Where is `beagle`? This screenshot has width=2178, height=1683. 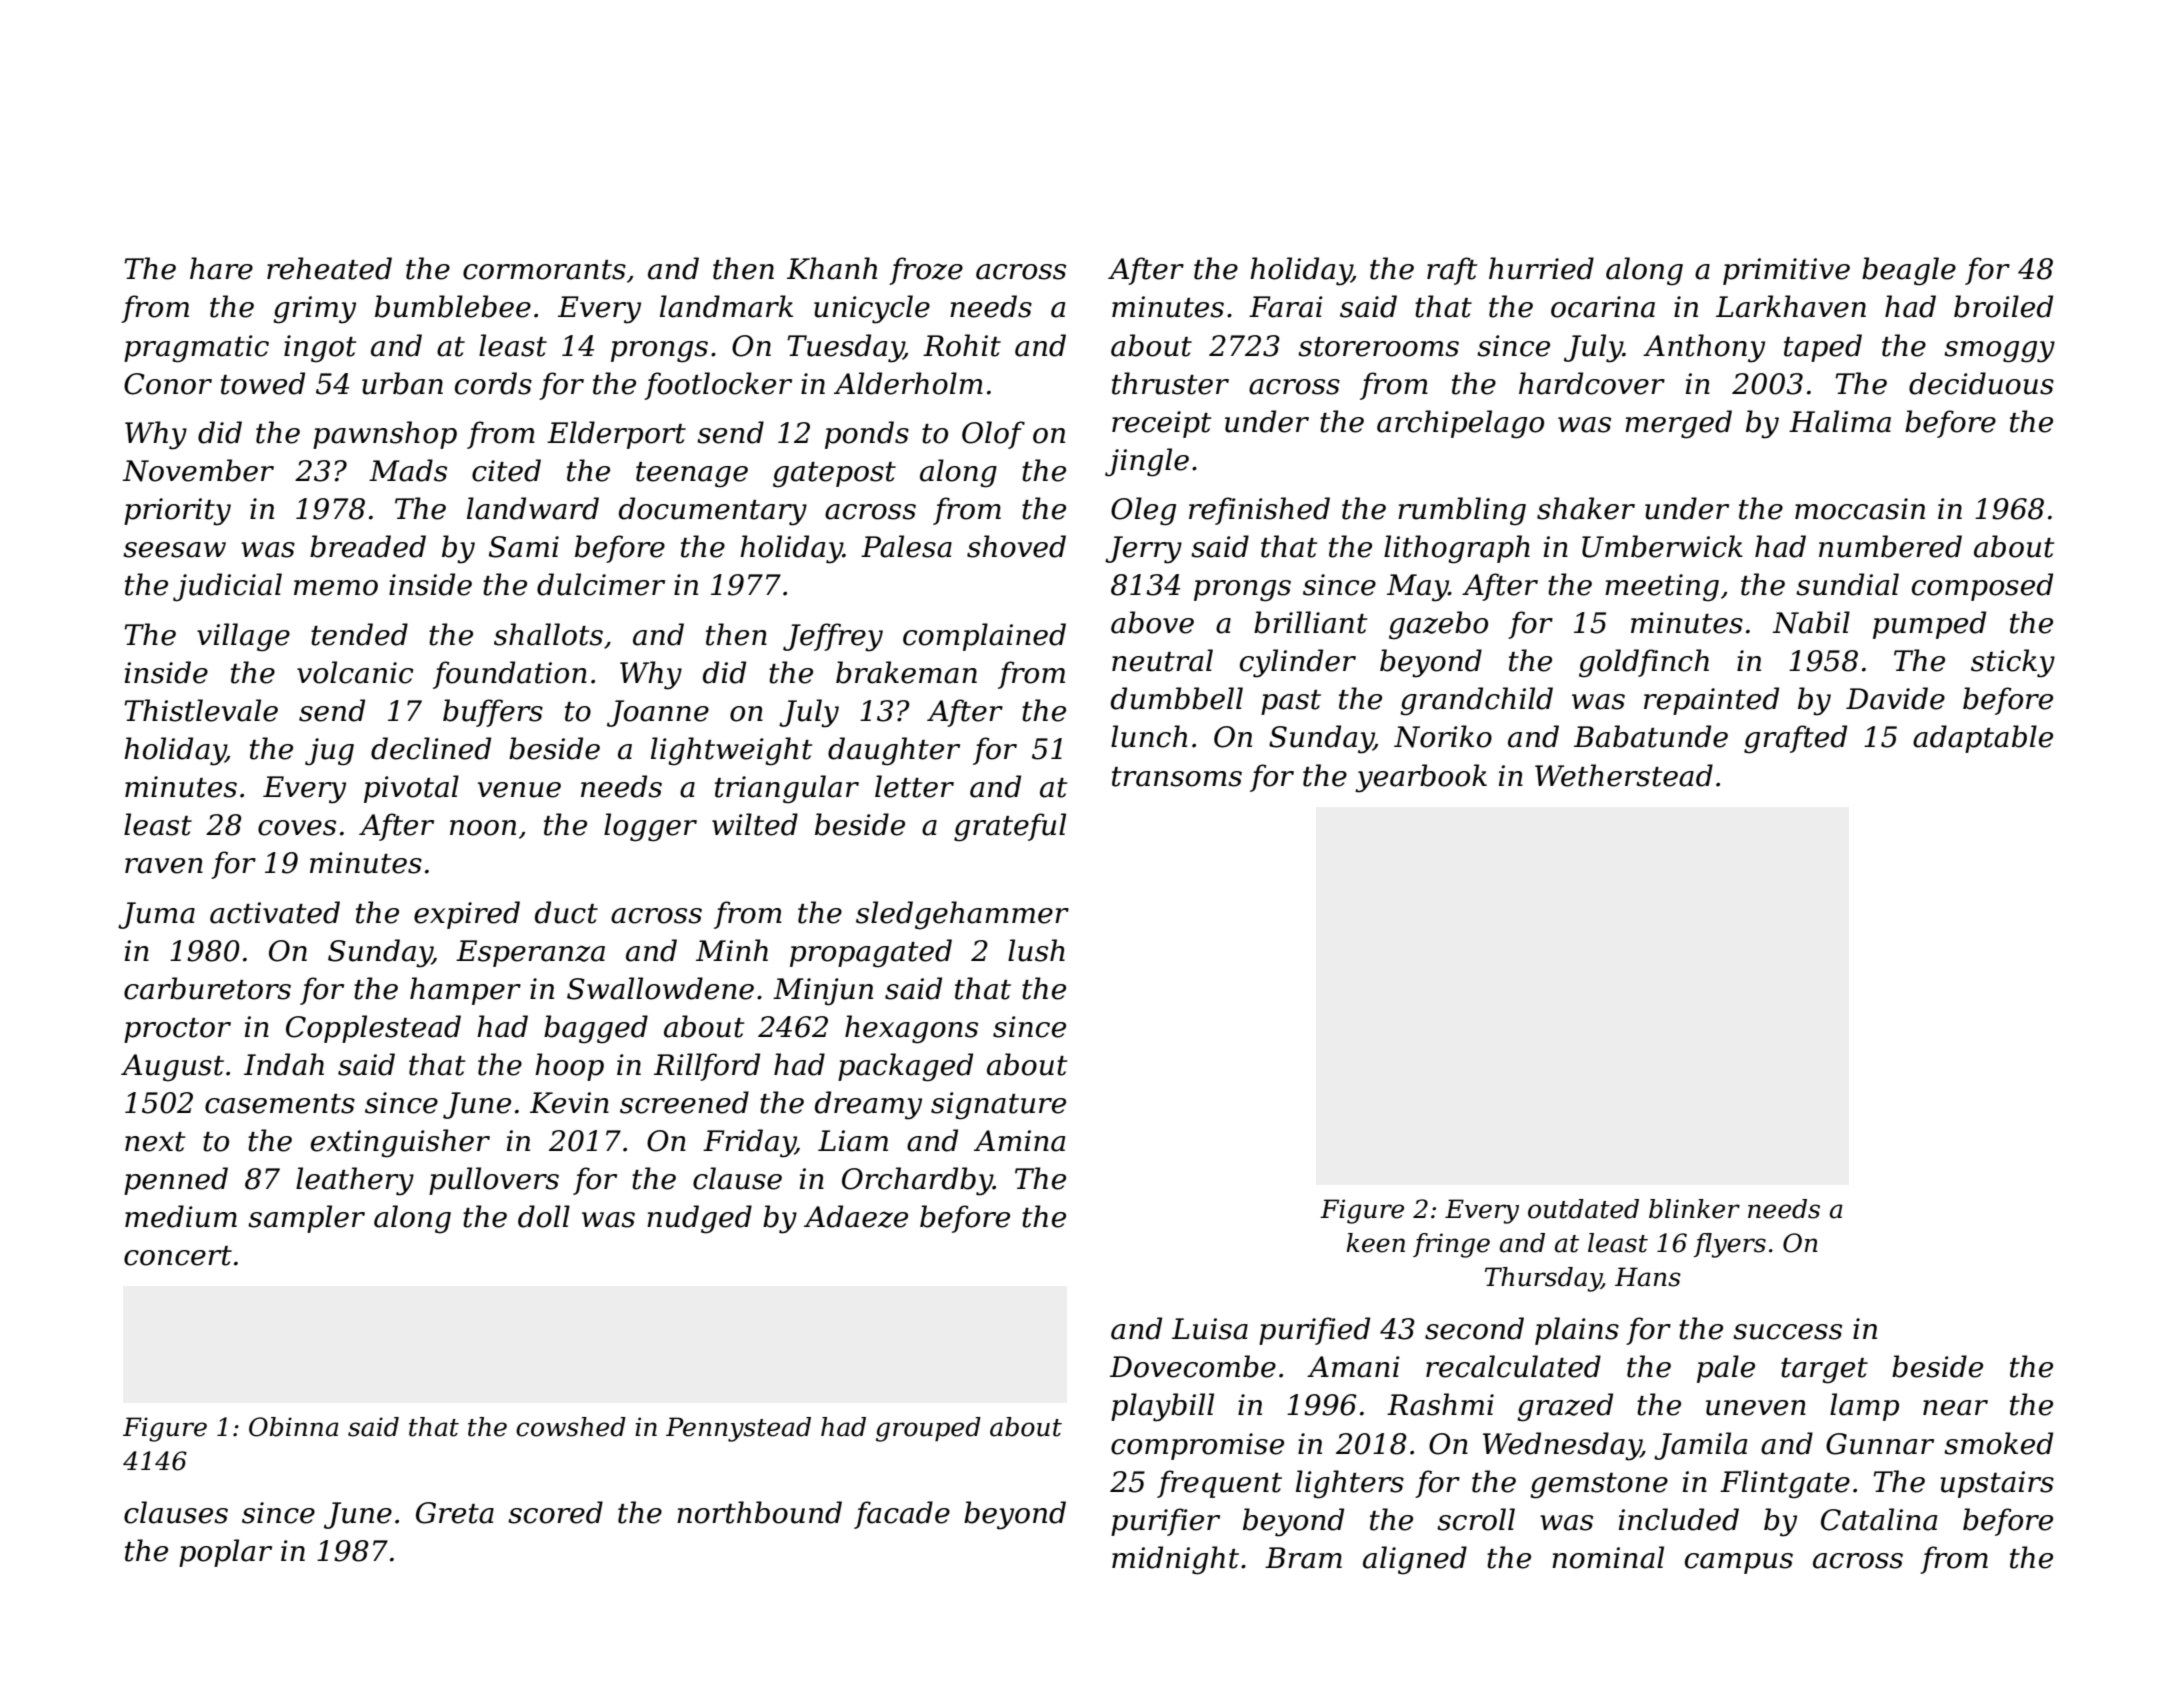 beagle is located at coordinates (1909, 271).
